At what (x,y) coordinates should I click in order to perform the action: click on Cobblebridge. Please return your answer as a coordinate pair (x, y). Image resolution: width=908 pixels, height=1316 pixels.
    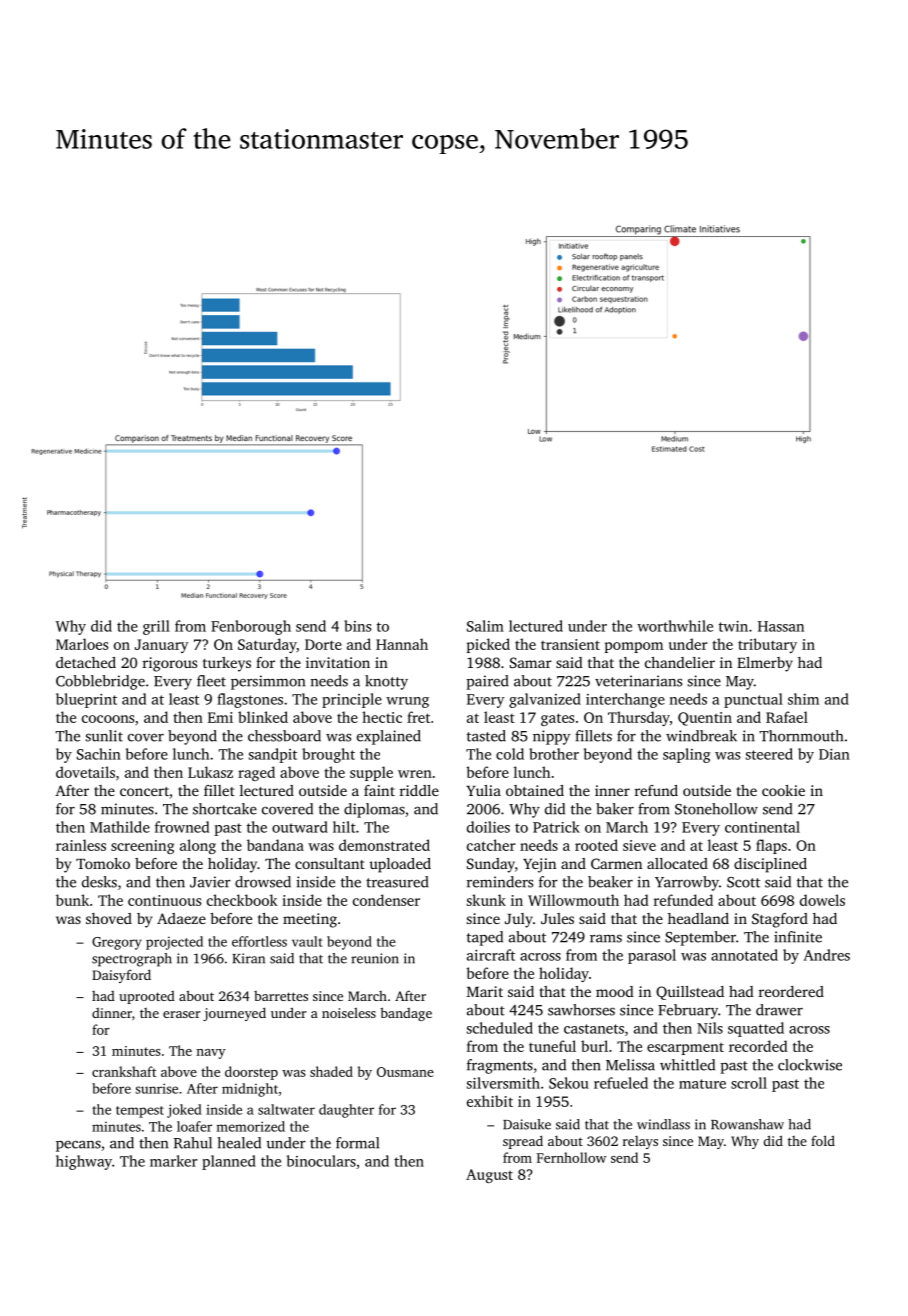
    Looking at the image, I should click on (100, 682).
